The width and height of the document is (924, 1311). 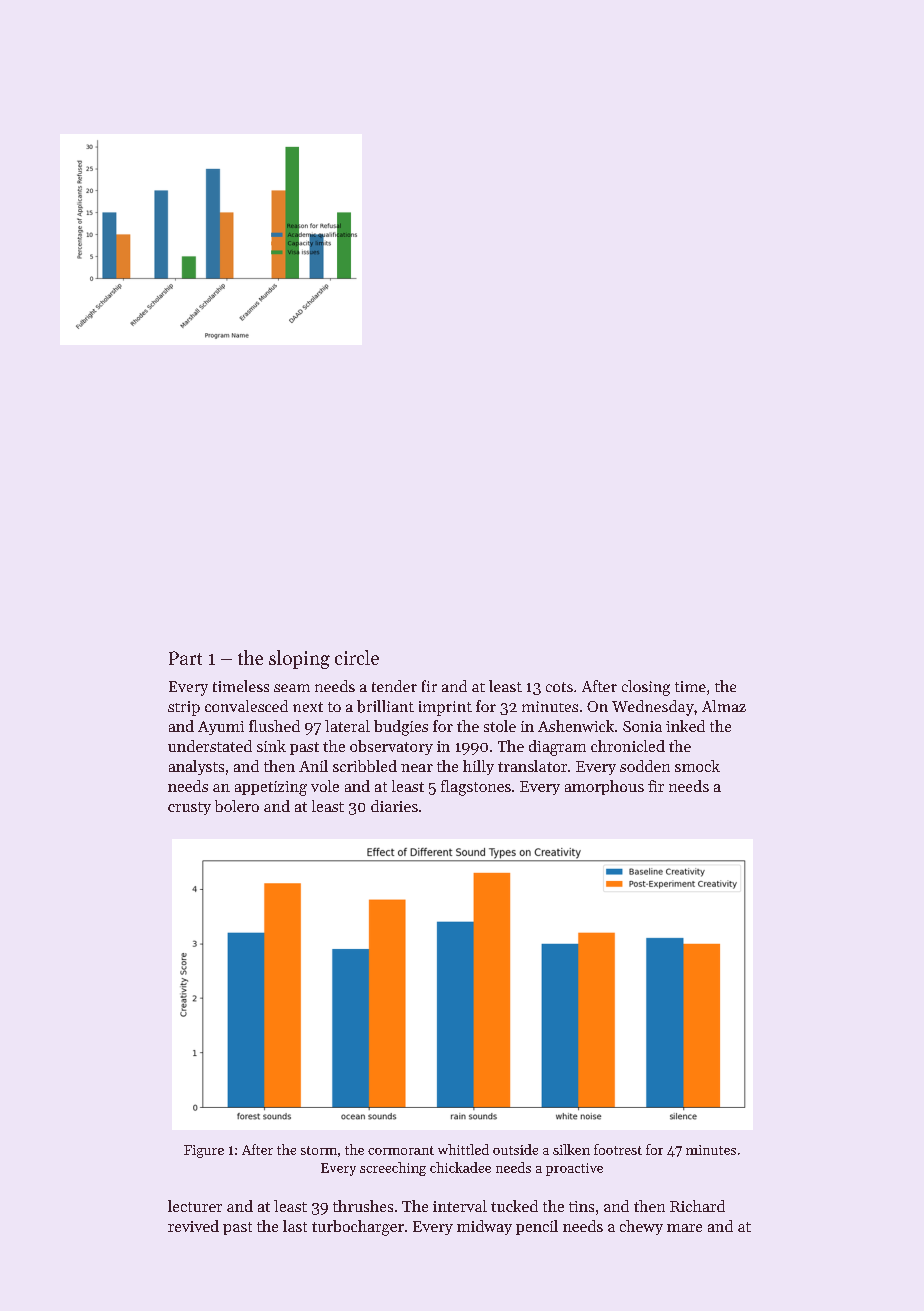 What do you see at coordinates (571, 1149) in the document?
I see `silken` at bounding box center [571, 1149].
